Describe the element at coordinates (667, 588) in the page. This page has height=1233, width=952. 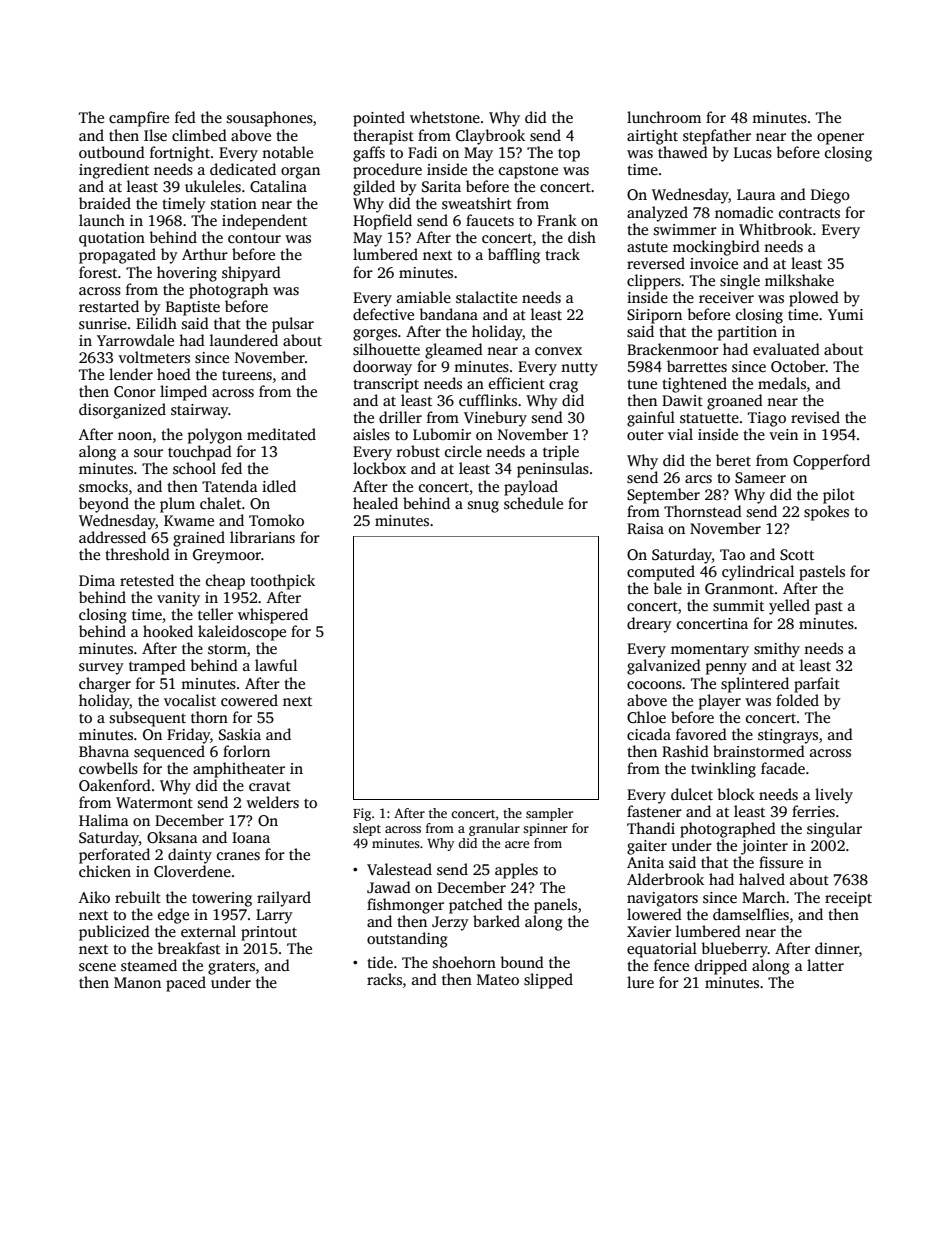
I see `bale` at that location.
